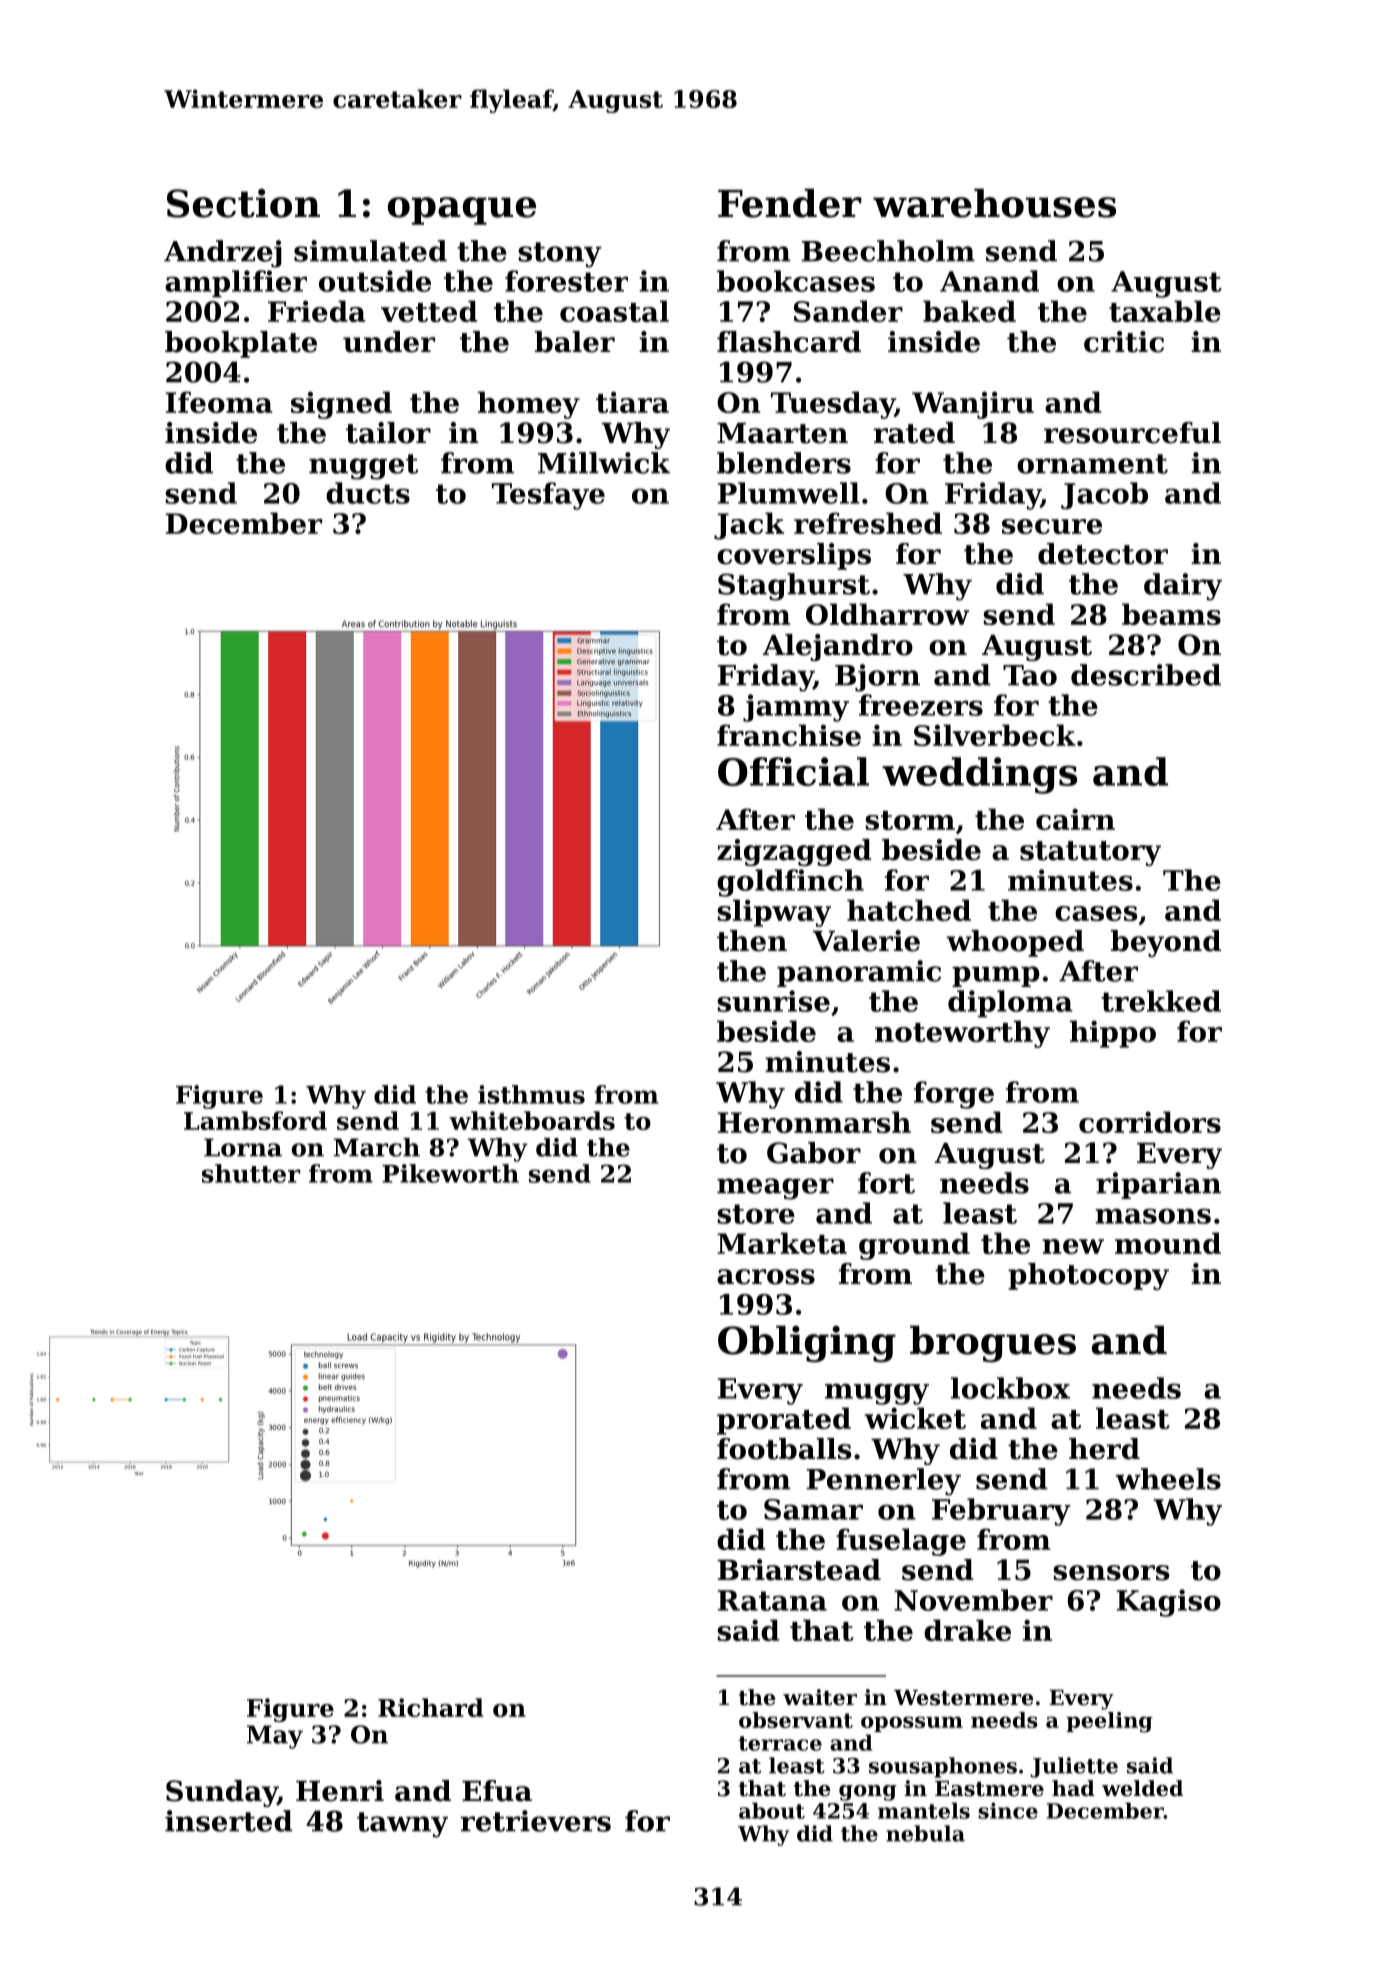  What do you see at coordinates (1169, 1603) in the screenshot?
I see `Kagiso` at bounding box center [1169, 1603].
